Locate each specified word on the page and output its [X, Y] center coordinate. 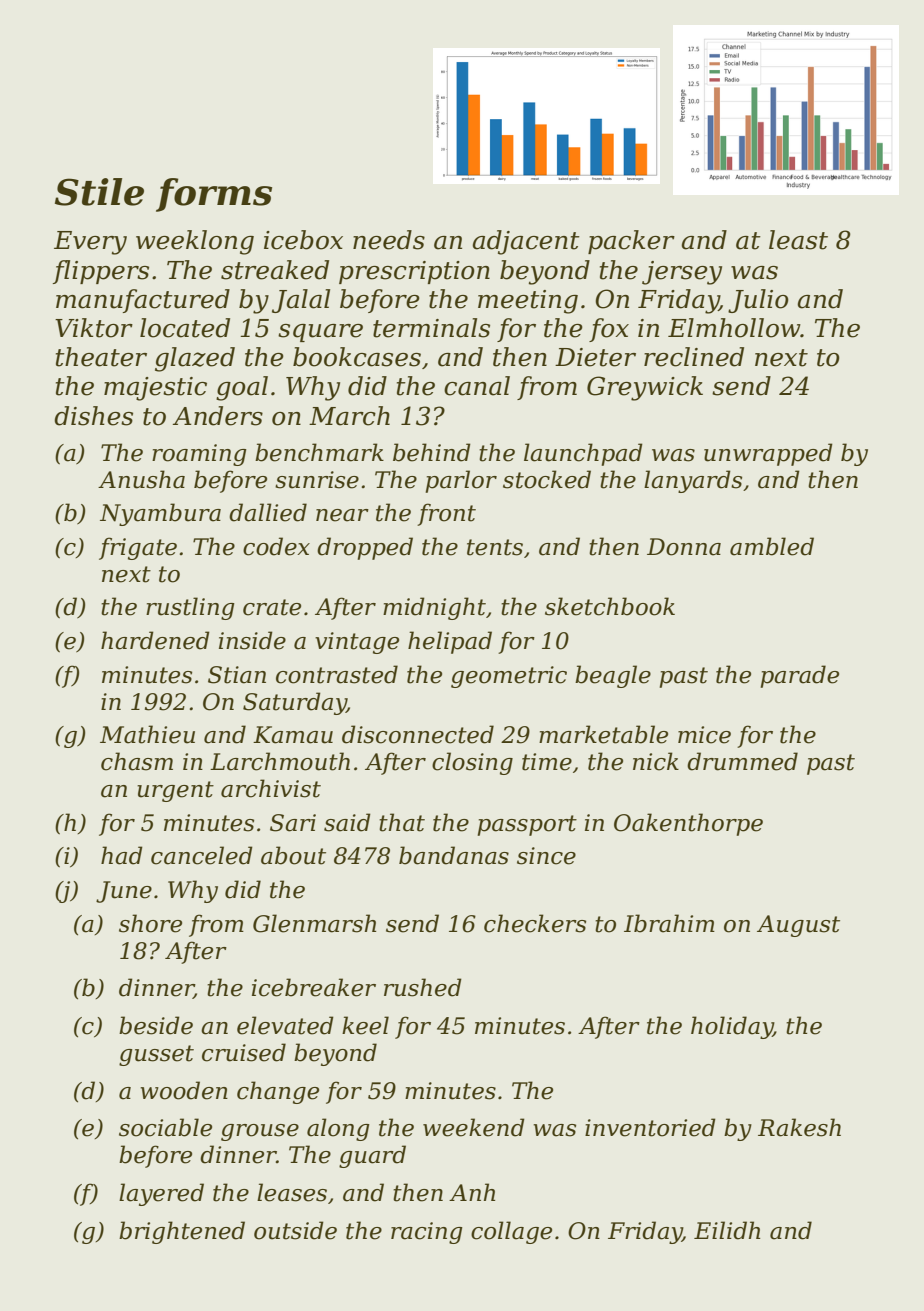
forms [214, 195]
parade [799, 676]
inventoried [650, 1127]
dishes [93, 416]
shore [150, 923]
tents [495, 547]
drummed [742, 761]
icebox [303, 240]
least [798, 240]
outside [295, 1230]
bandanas [454, 855]
